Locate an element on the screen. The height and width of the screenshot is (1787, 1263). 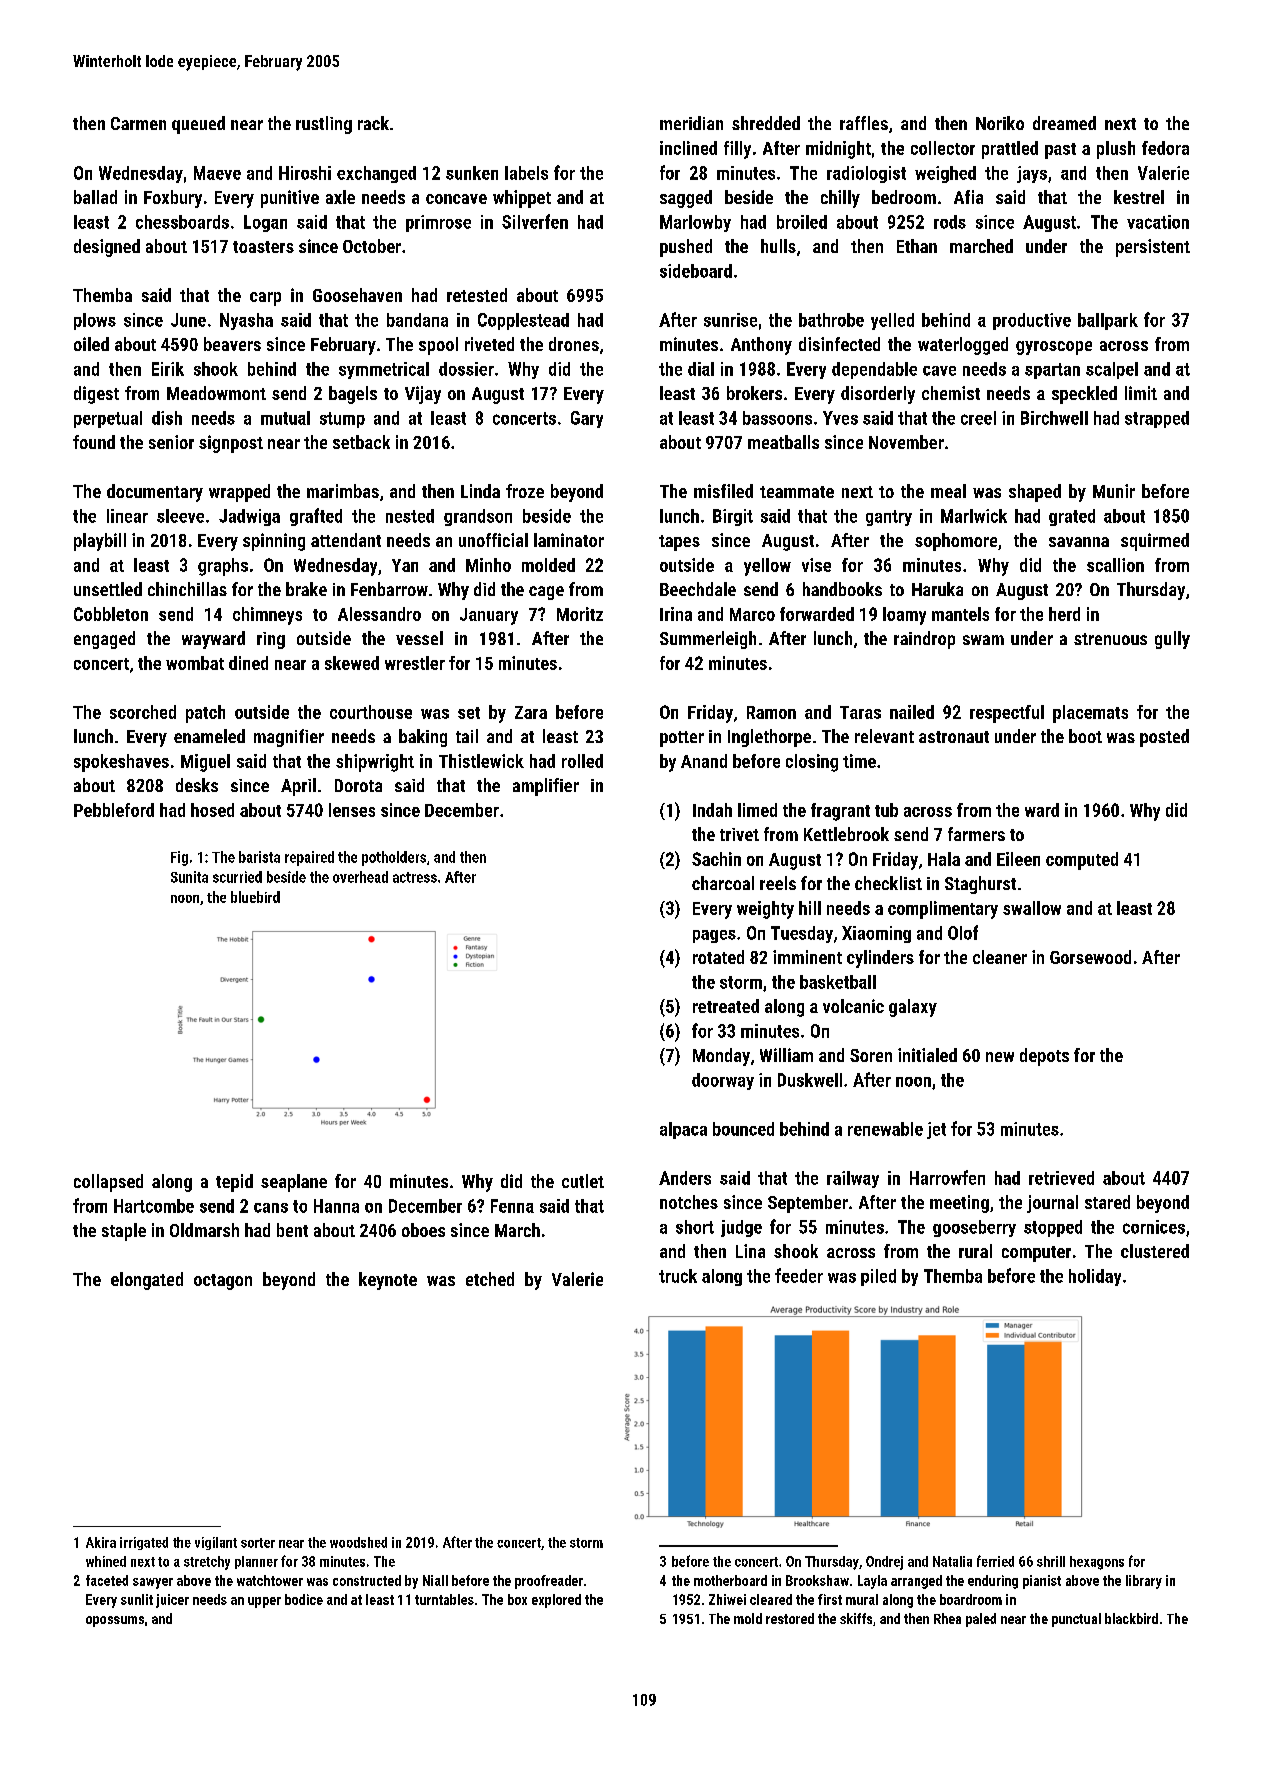
motherboard is located at coordinates (730, 1580).
